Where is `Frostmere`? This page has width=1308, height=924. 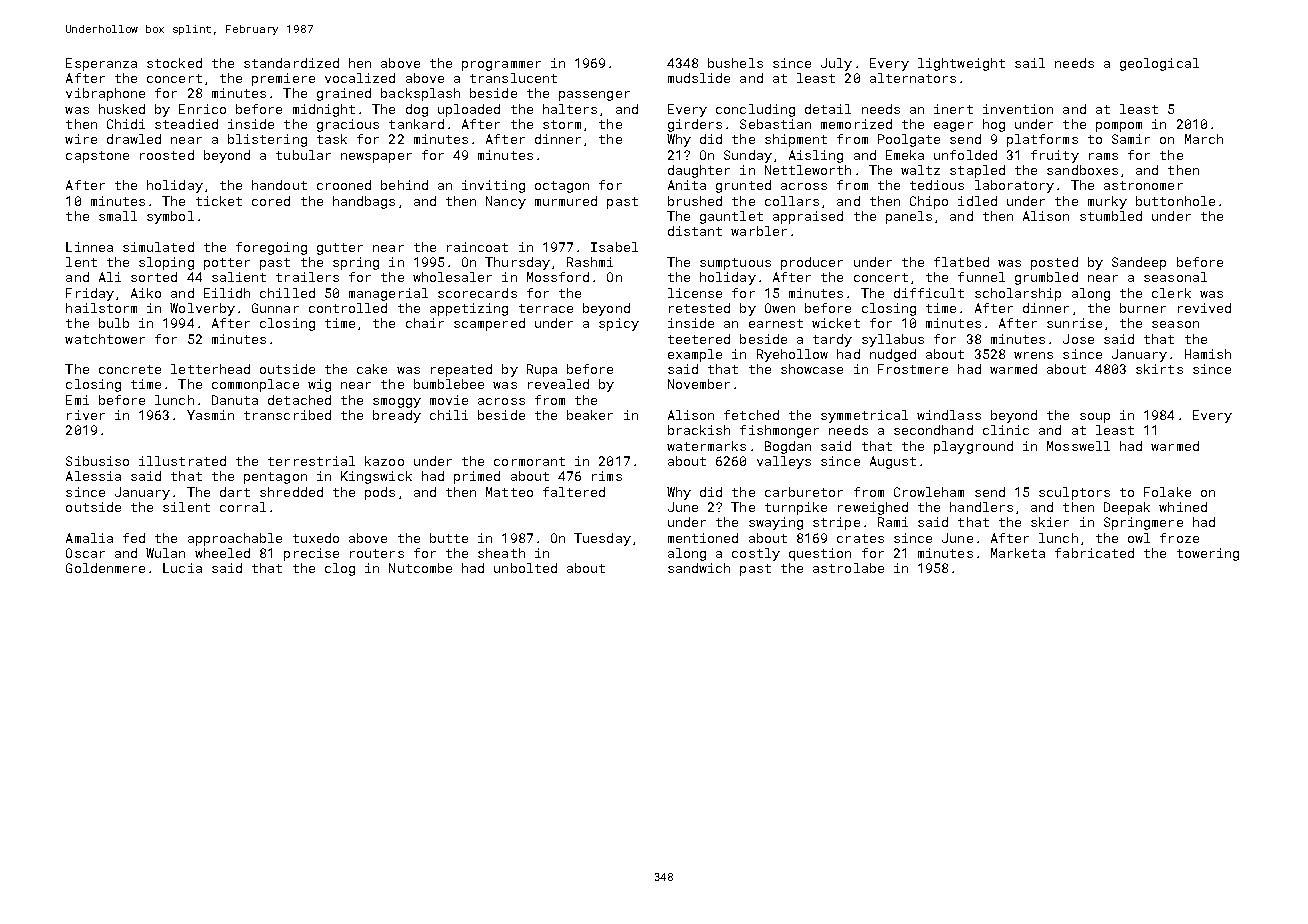
Frostmere is located at coordinates (913, 369).
